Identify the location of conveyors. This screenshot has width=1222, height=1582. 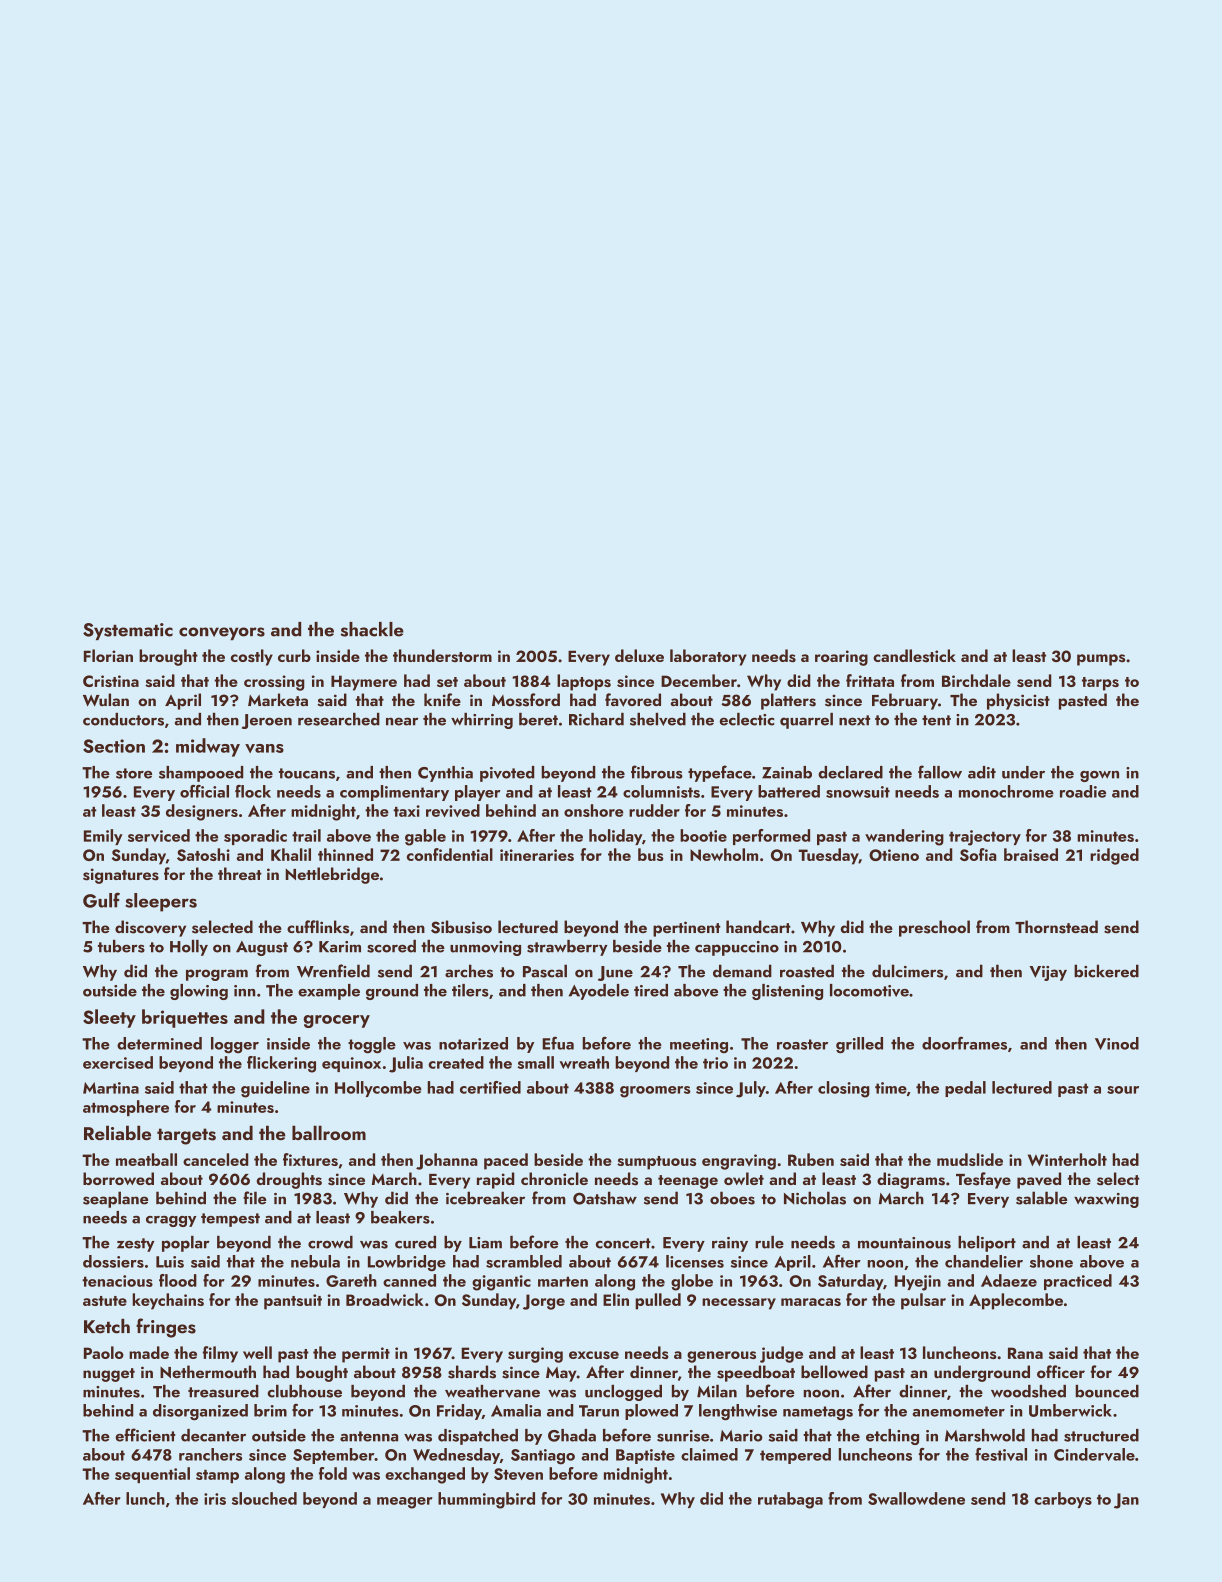
(222, 633).
